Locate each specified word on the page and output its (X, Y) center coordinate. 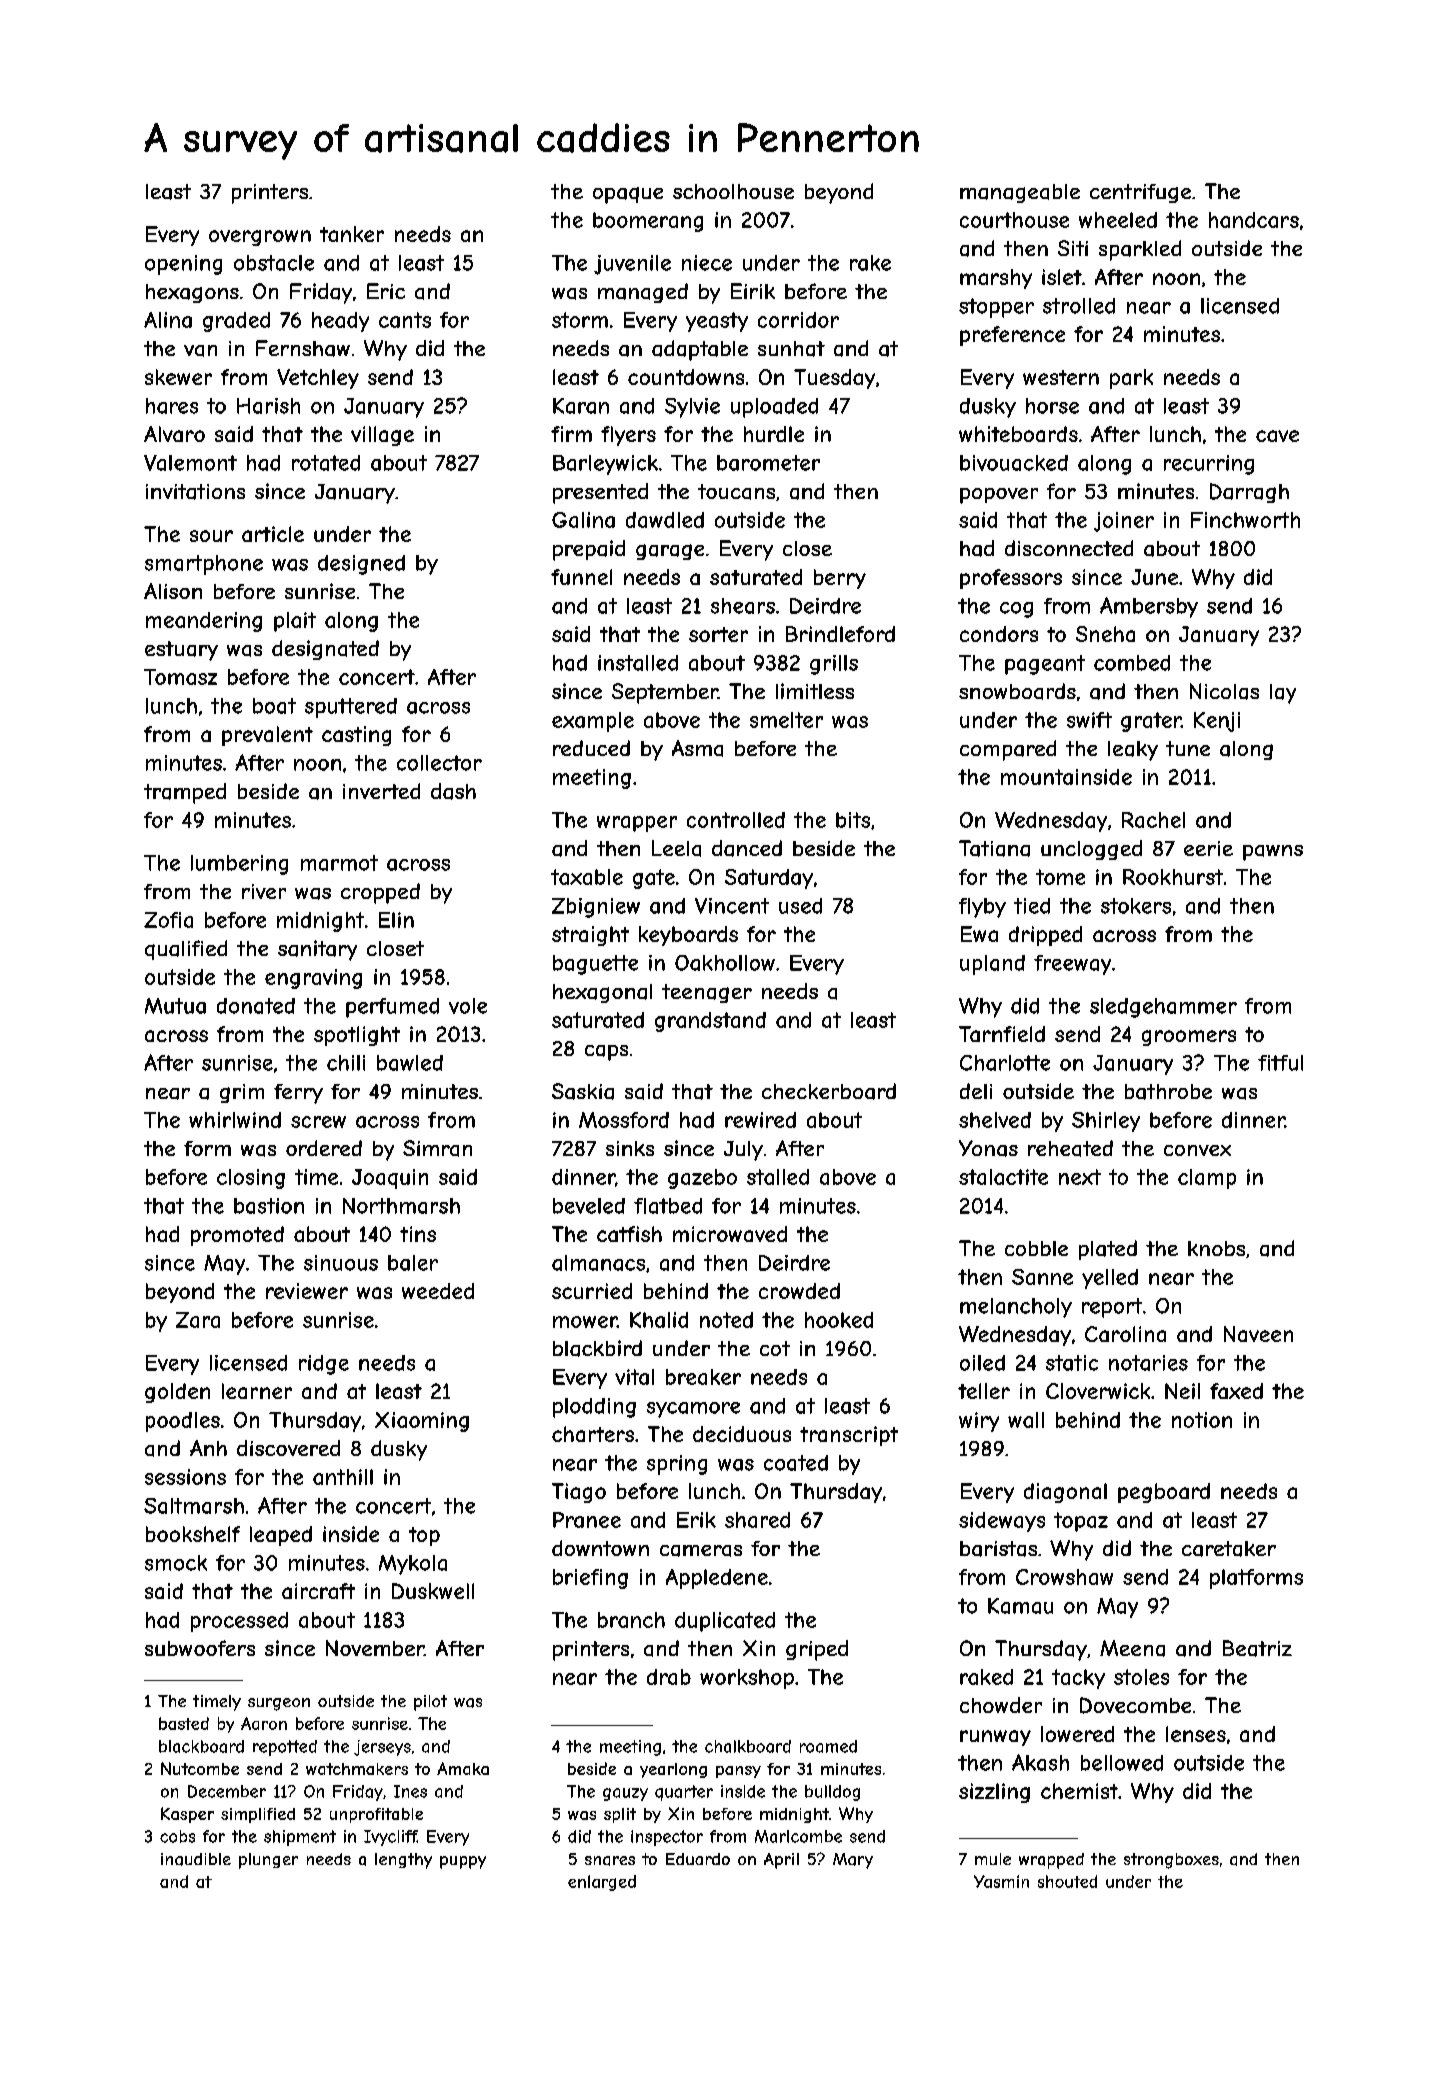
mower (585, 1322)
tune (1188, 748)
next (1080, 1177)
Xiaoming (422, 1422)
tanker (352, 234)
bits (853, 820)
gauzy (625, 1794)
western (1061, 377)
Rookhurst (1173, 877)
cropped (380, 893)
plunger (268, 1861)
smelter (786, 720)
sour (211, 536)
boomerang (648, 222)
